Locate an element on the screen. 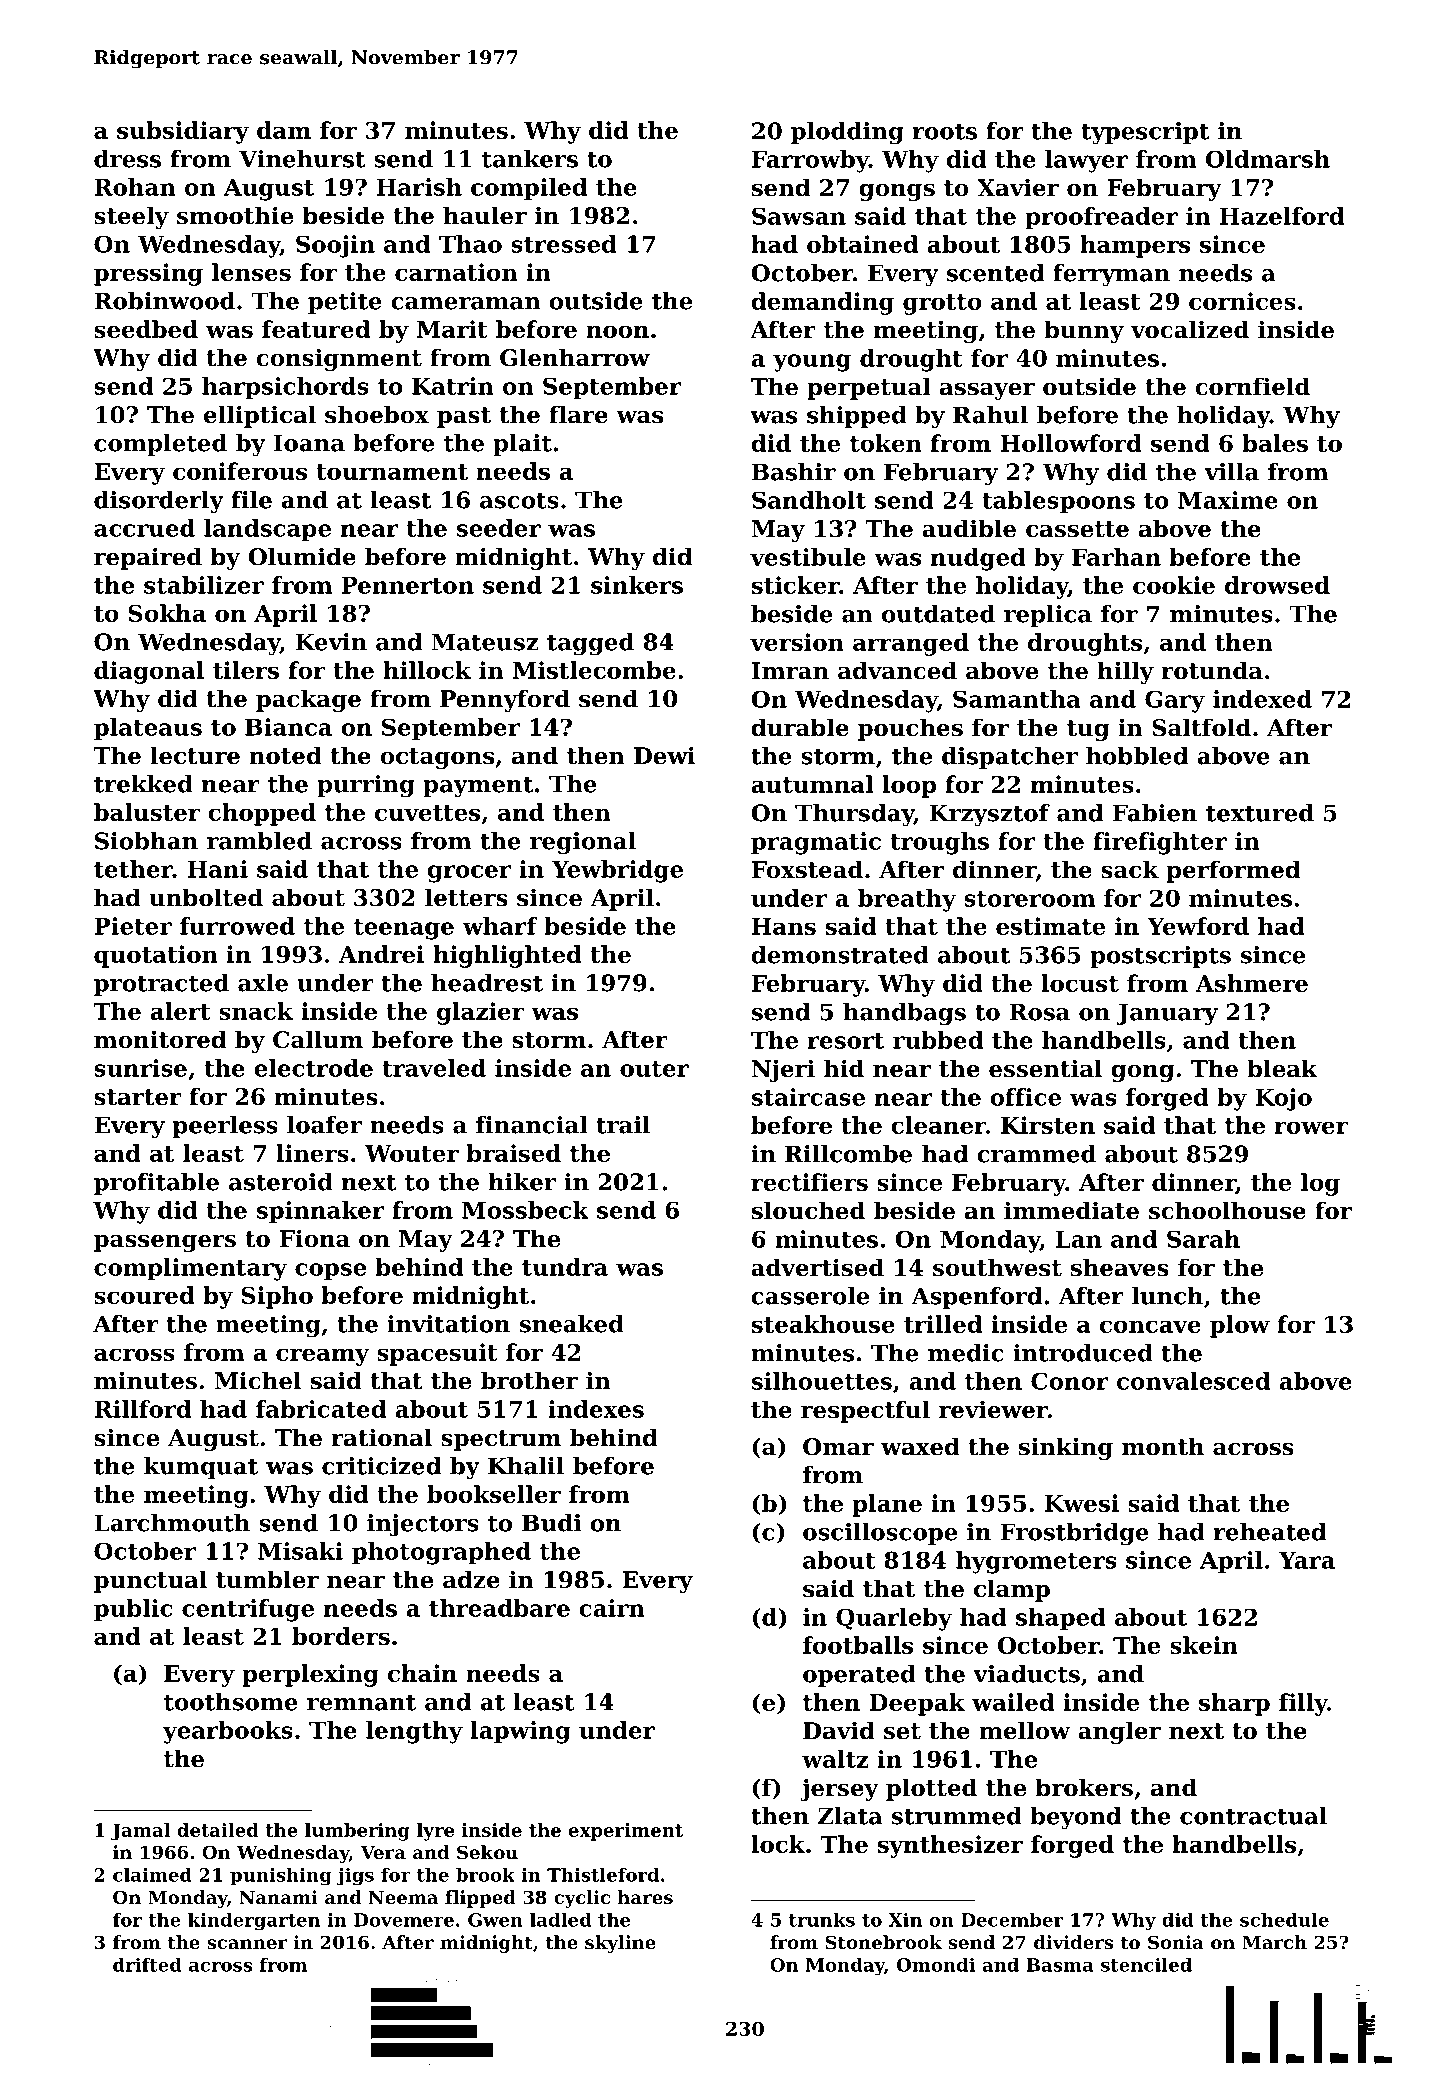  Omar is located at coordinates (838, 1447).
